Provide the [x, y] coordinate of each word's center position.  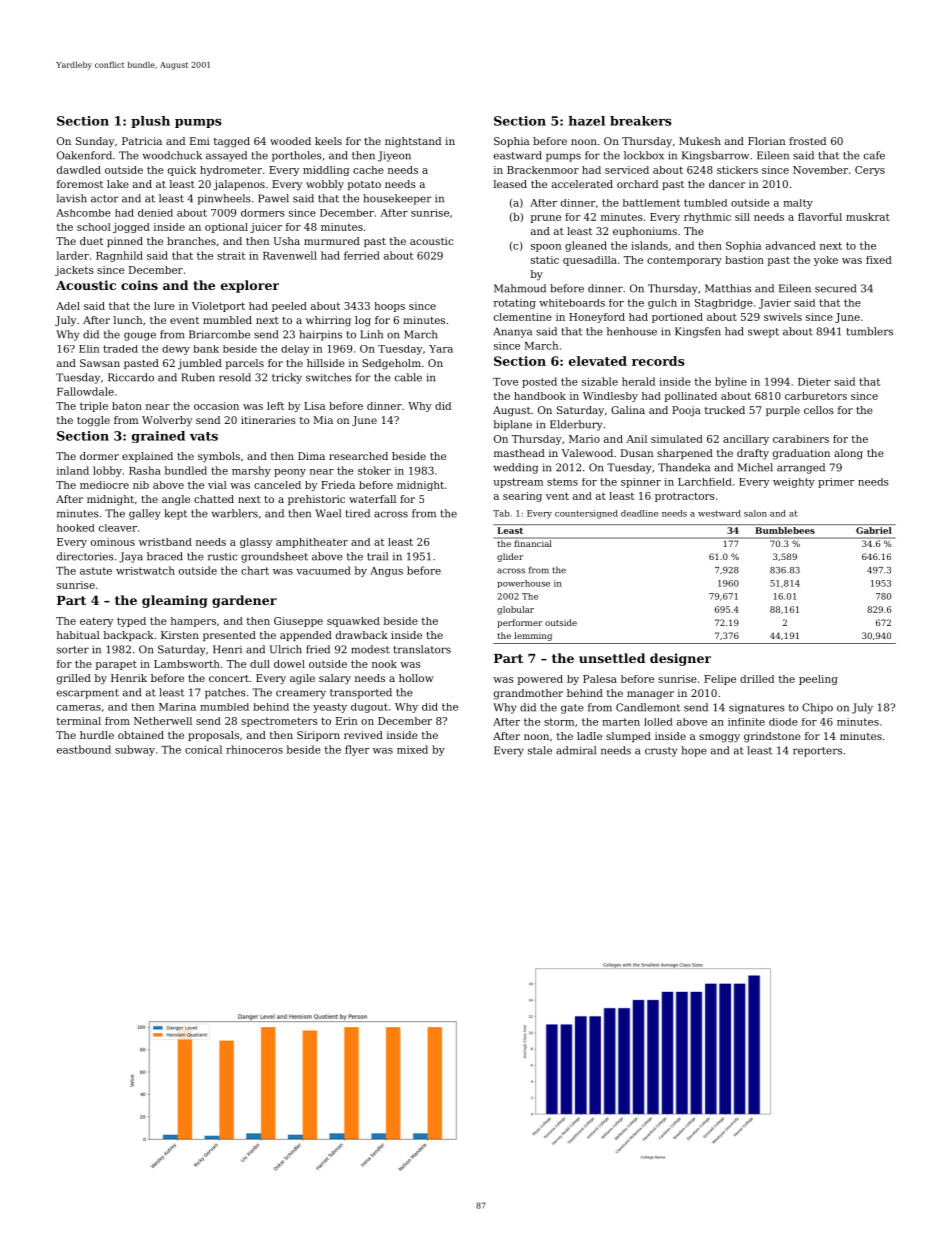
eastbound [84, 749]
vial [217, 485]
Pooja [686, 411]
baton [127, 406]
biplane [513, 425]
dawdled [79, 170]
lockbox [644, 155]
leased [510, 184]
